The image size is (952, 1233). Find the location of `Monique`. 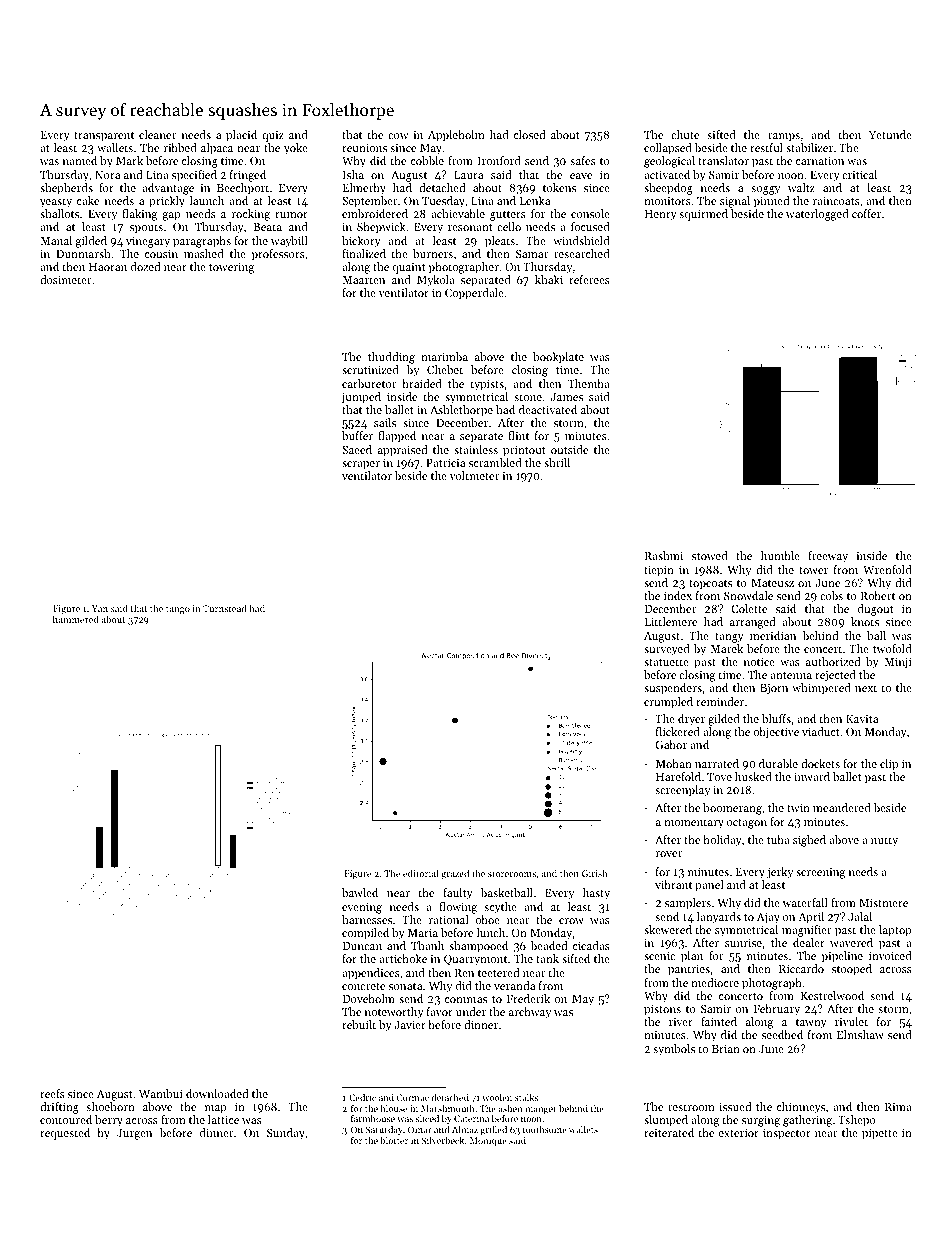

Monique is located at coordinates (488, 1141).
